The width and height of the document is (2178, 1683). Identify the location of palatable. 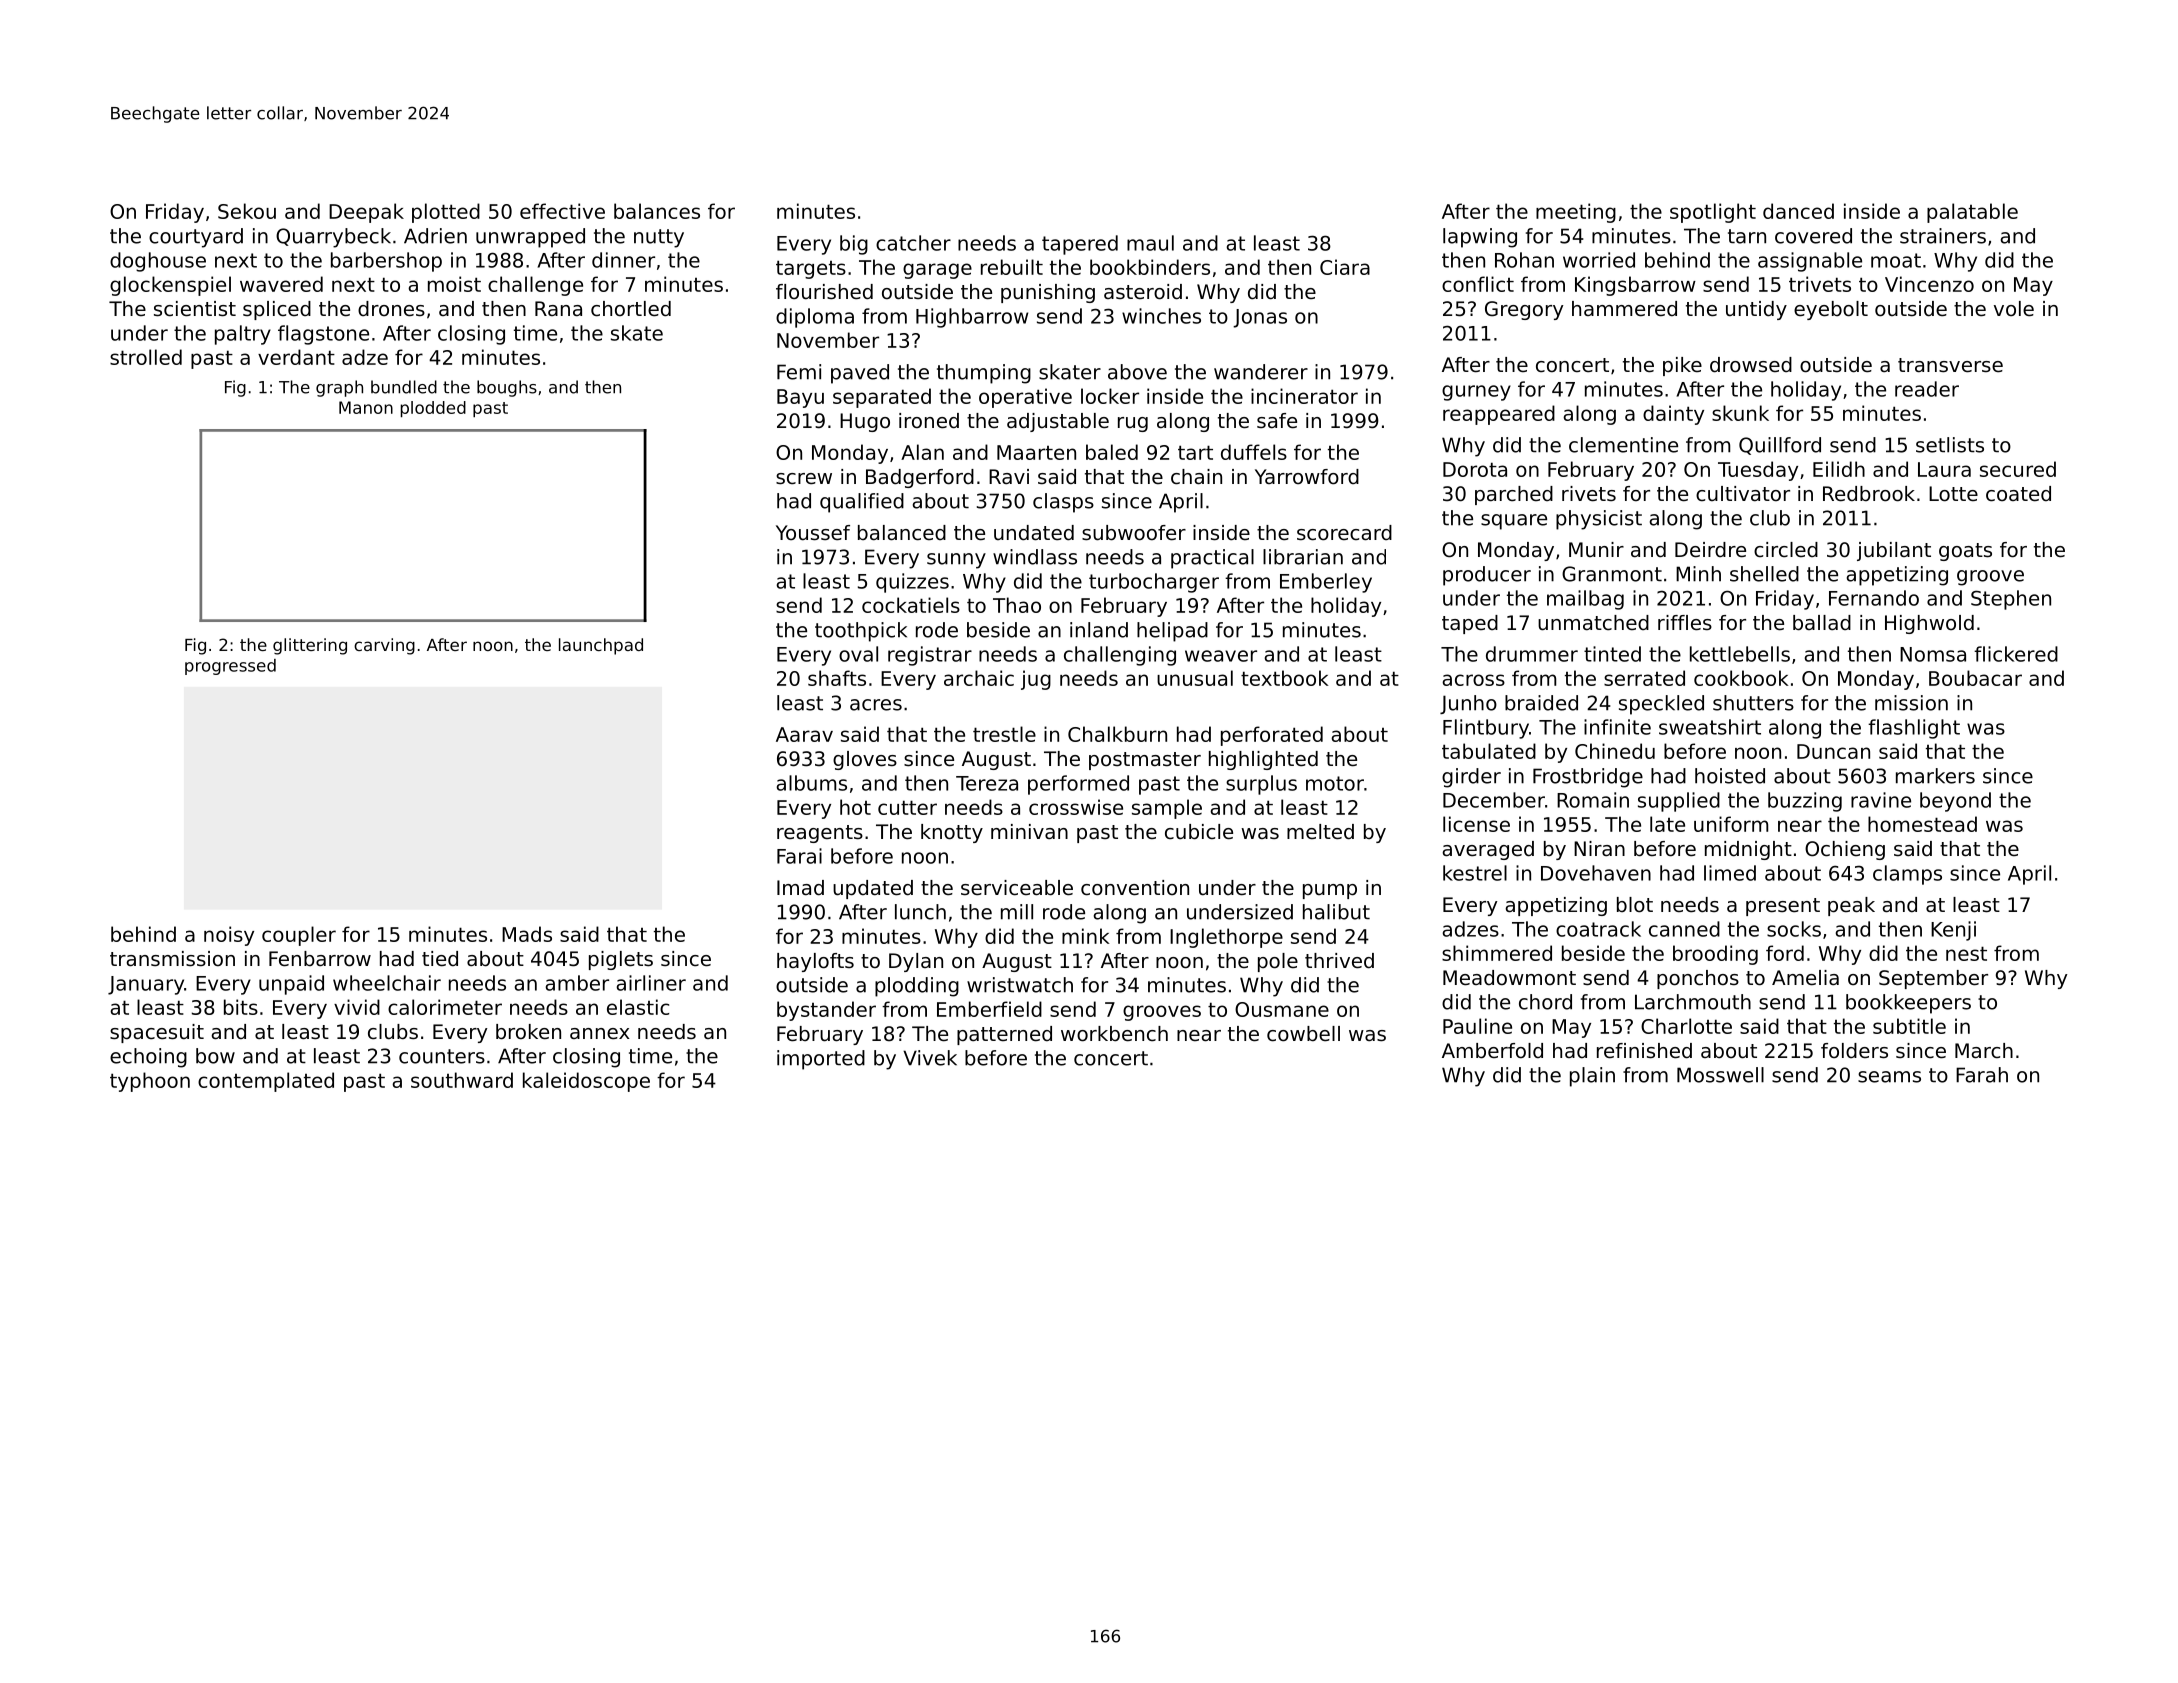
(1972, 213).
